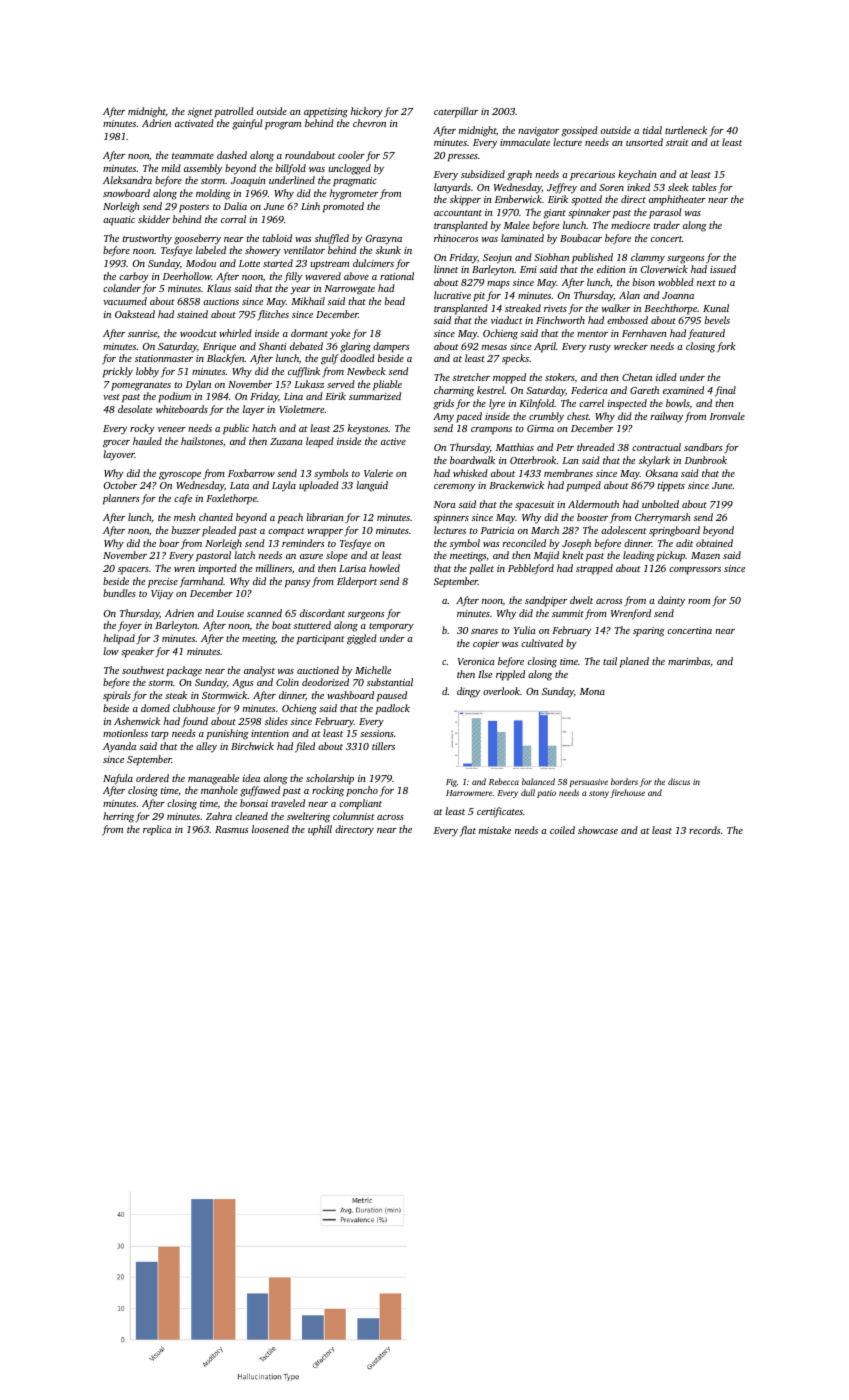  Describe the element at coordinates (384, 568) in the image. I see `howled` at that location.
